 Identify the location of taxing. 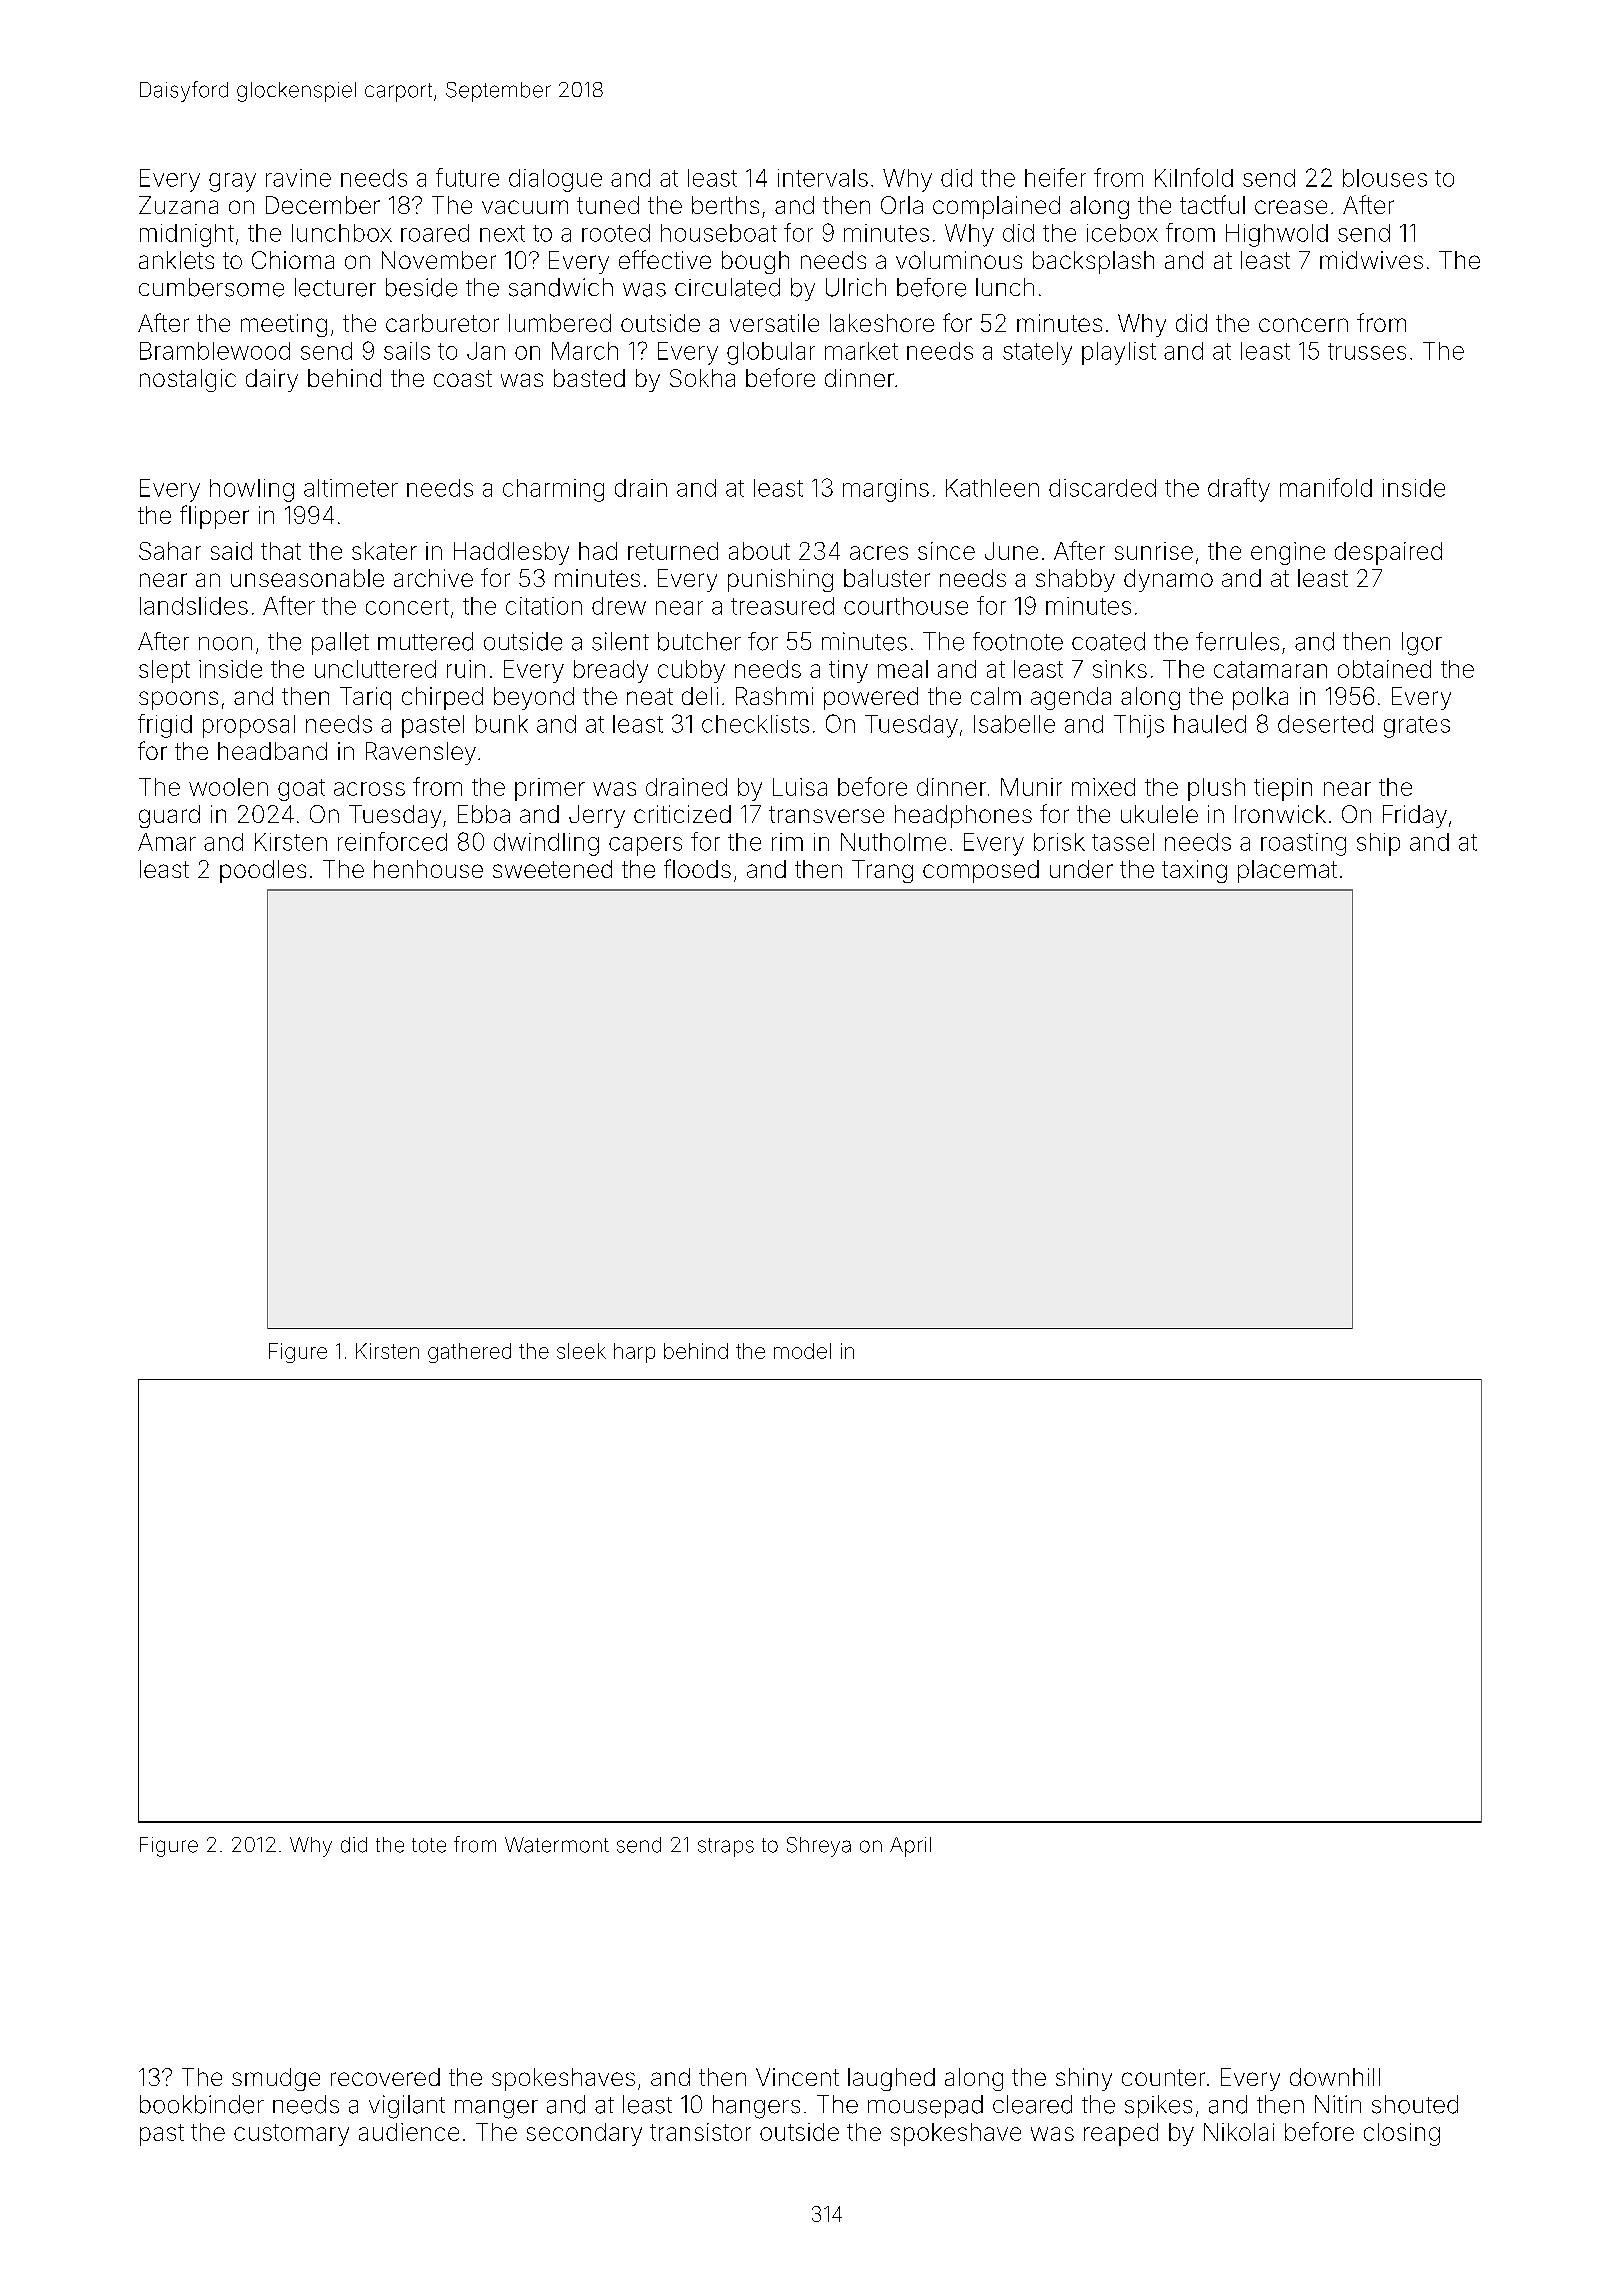
(1194, 871).
